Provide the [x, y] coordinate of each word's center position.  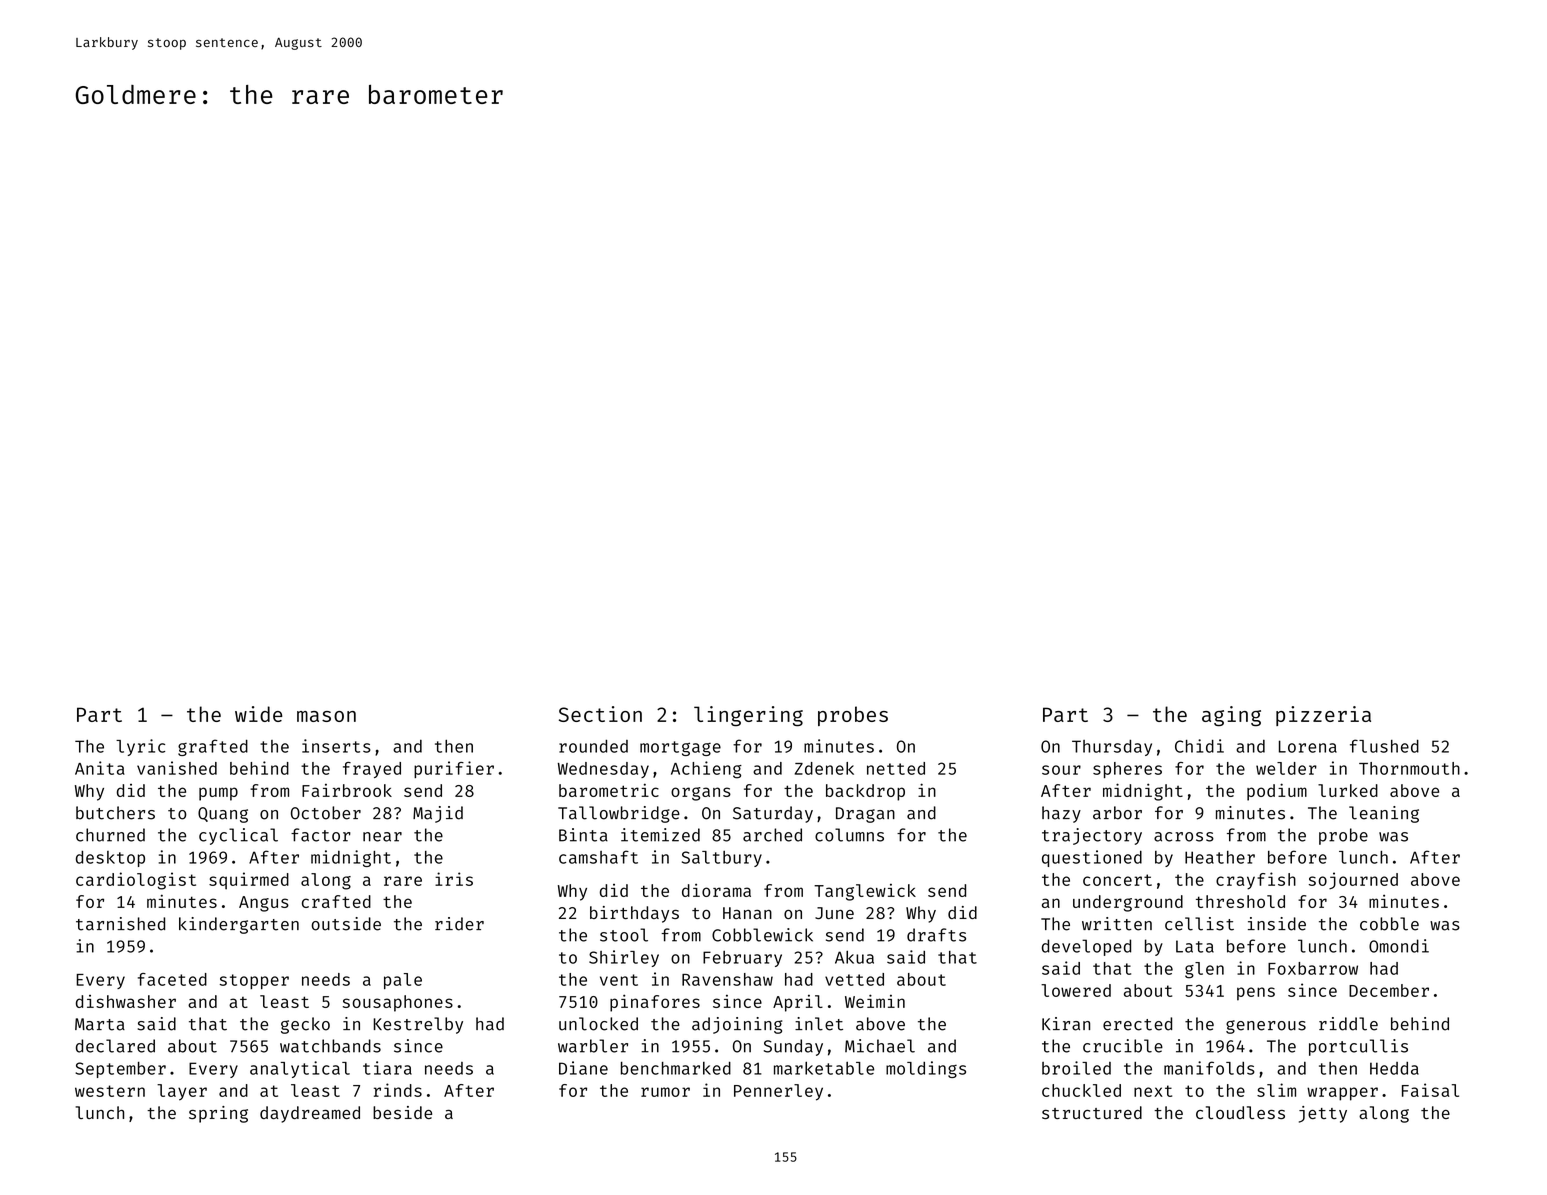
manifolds [1209, 1068]
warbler [593, 1046]
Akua [854, 957]
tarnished [120, 924]
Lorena [1308, 746]
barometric [609, 790]
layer [182, 1092]
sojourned [1353, 881]
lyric [140, 747]
